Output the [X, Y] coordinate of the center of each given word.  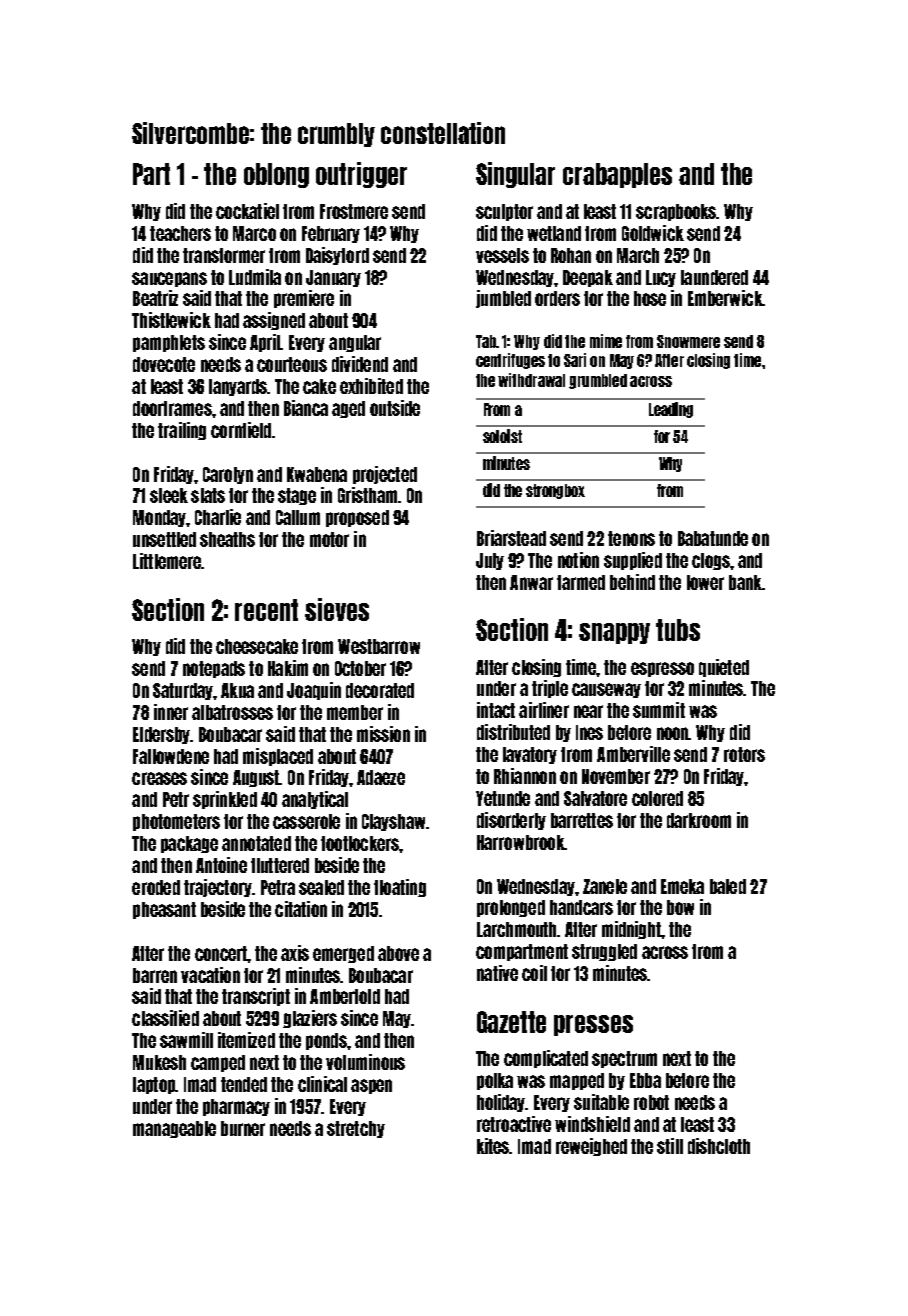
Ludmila [255, 277]
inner [171, 712]
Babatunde [713, 538]
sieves [337, 609]
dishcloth [719, 1146]
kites [493, 1146]
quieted [724, 668]
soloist [502, 436]
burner [243, 1128]
